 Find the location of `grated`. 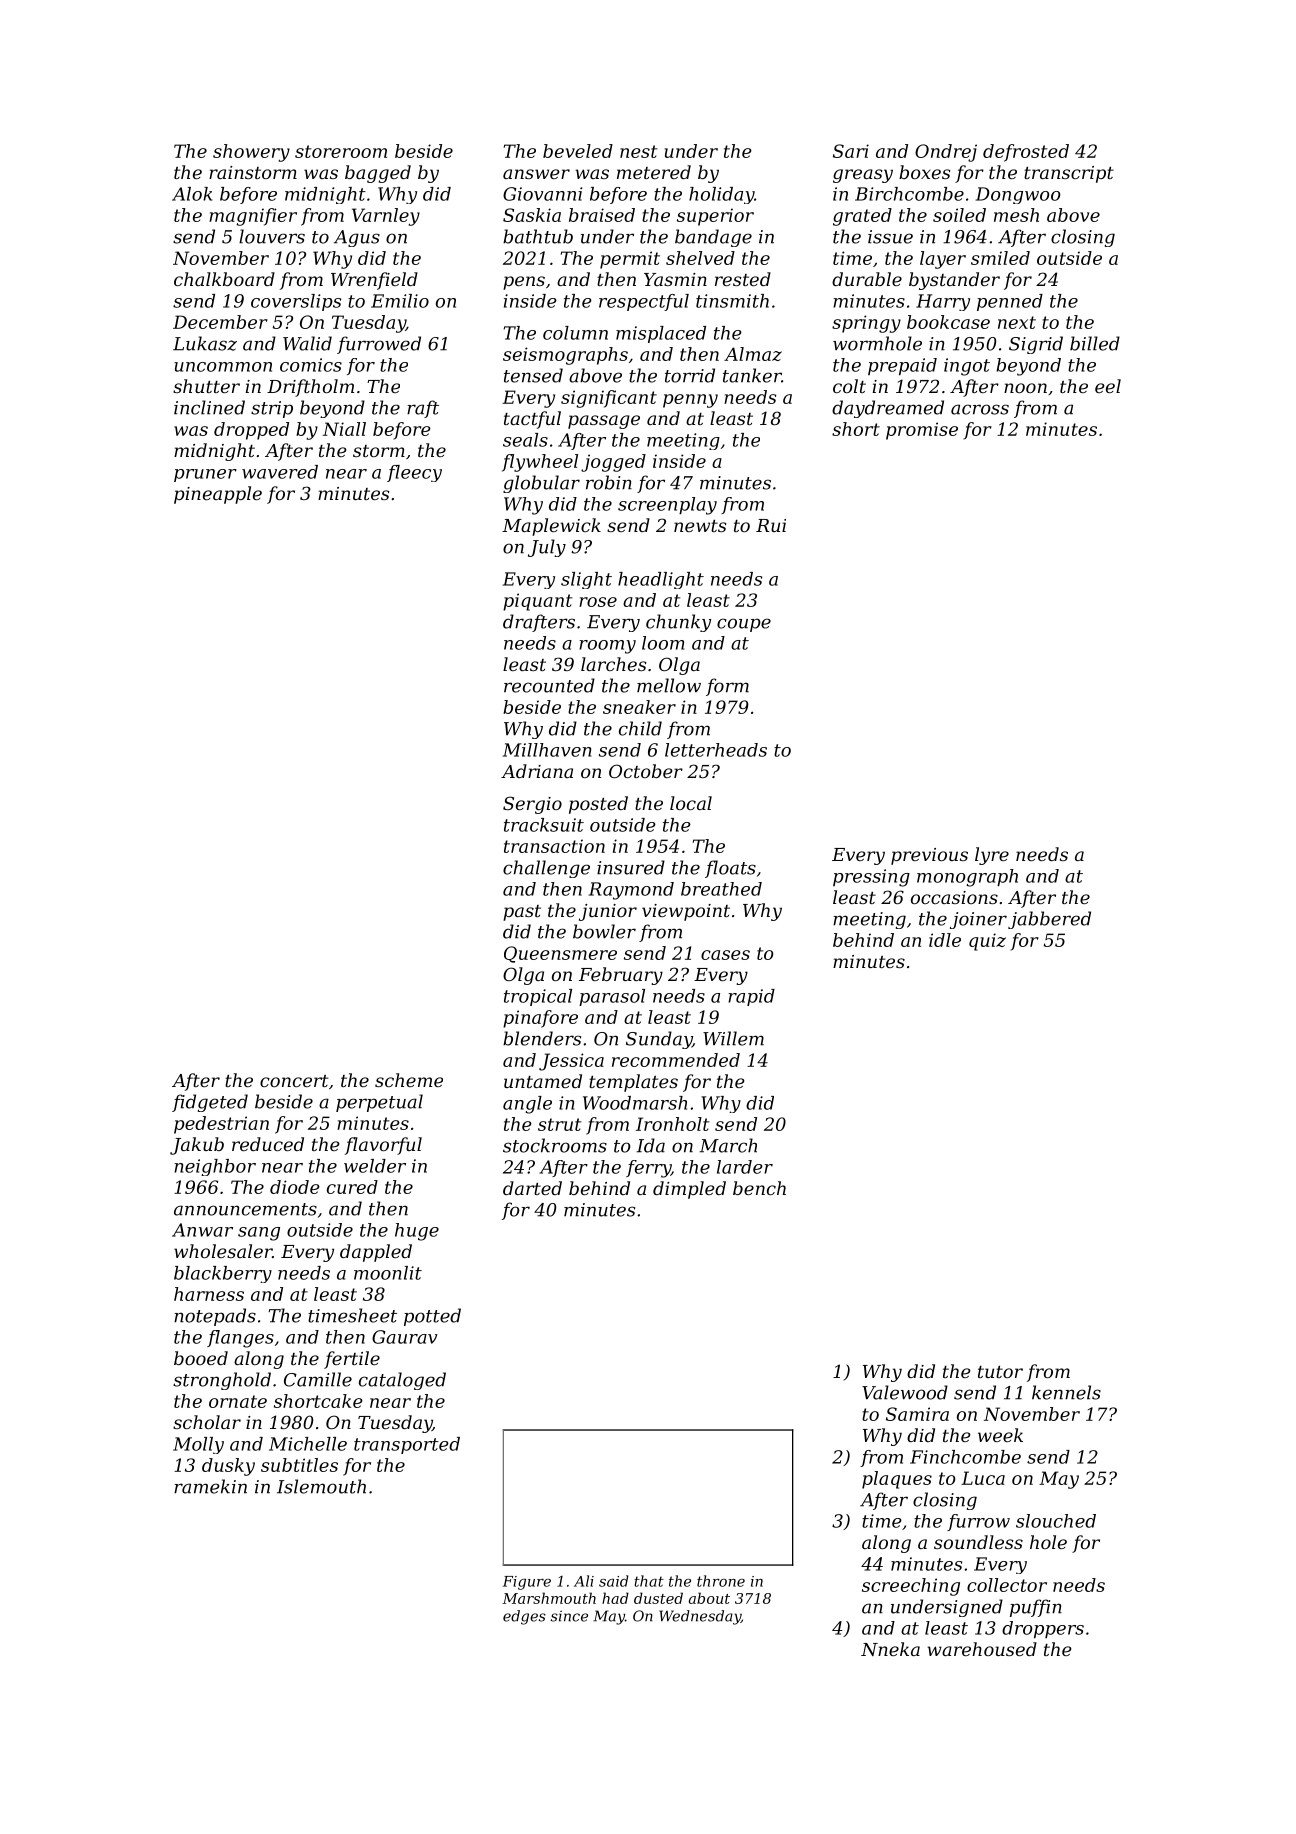

grated is located at coordinates (862, 217).
